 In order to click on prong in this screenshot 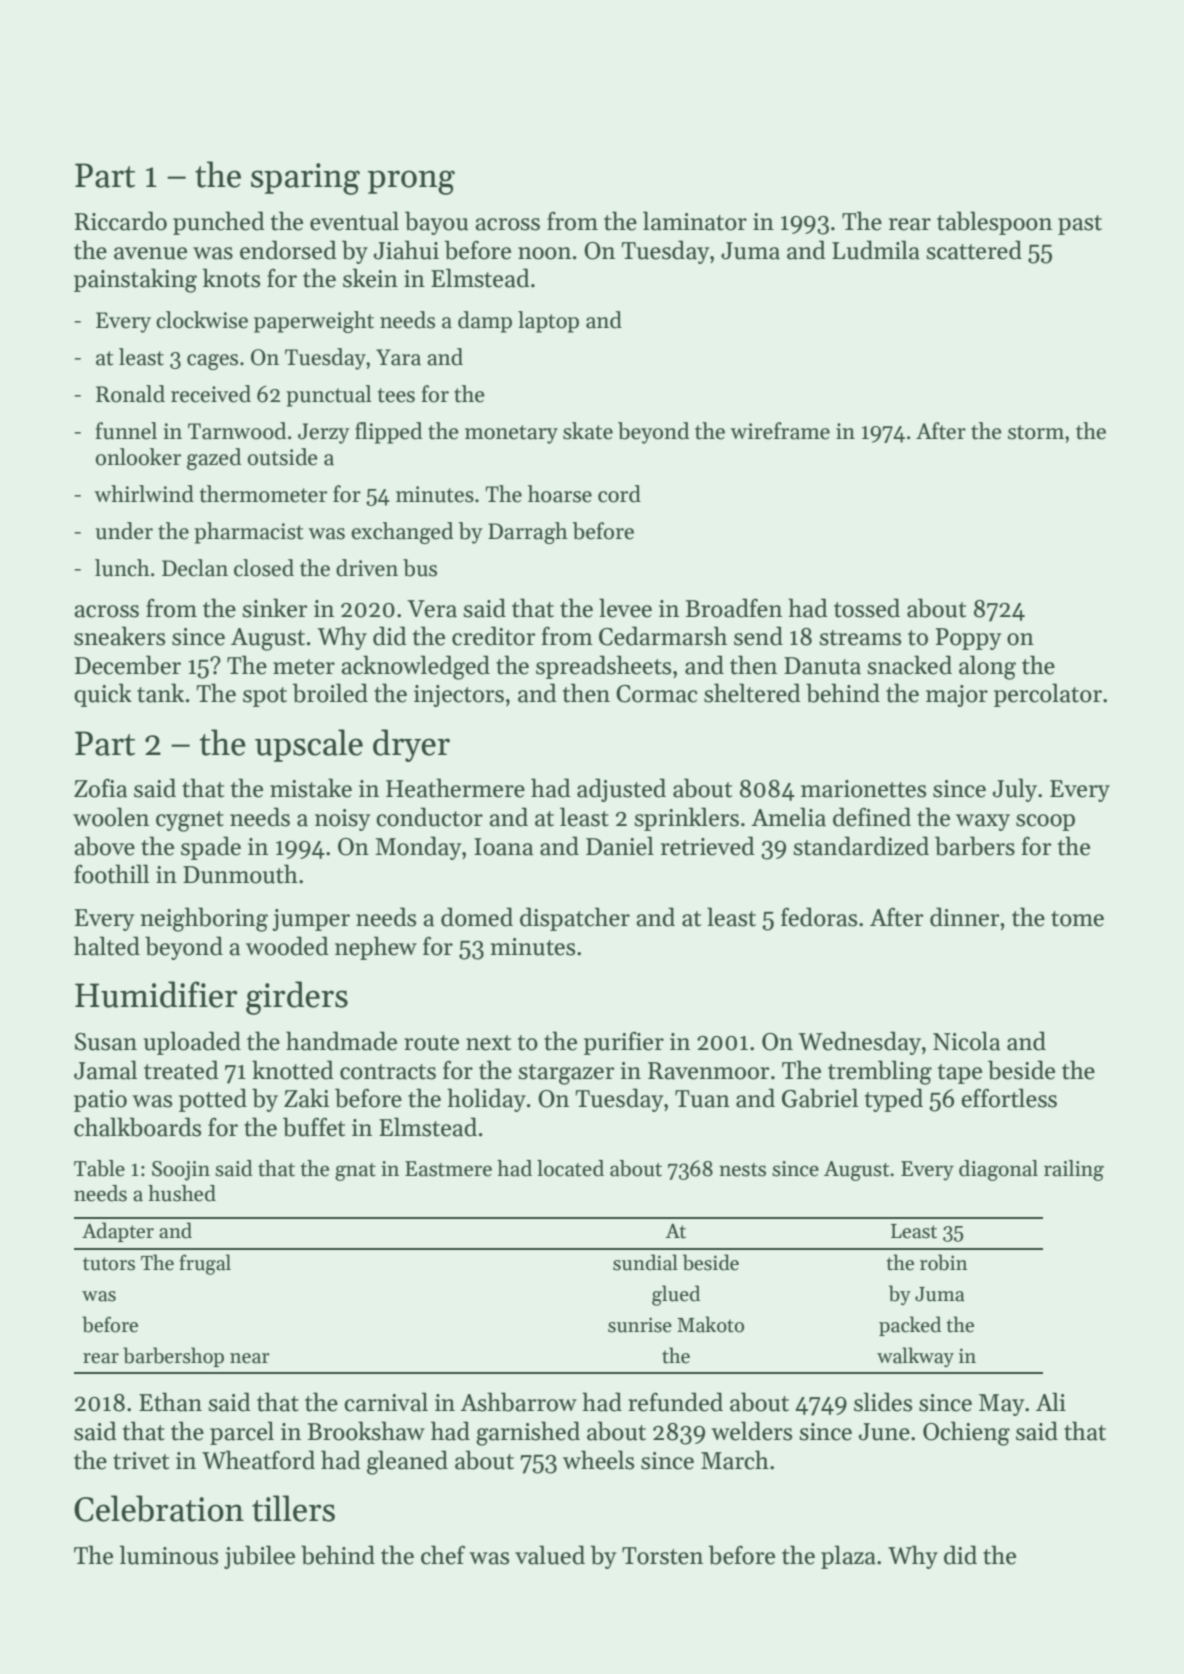, I will do `click(411, 182)`.
